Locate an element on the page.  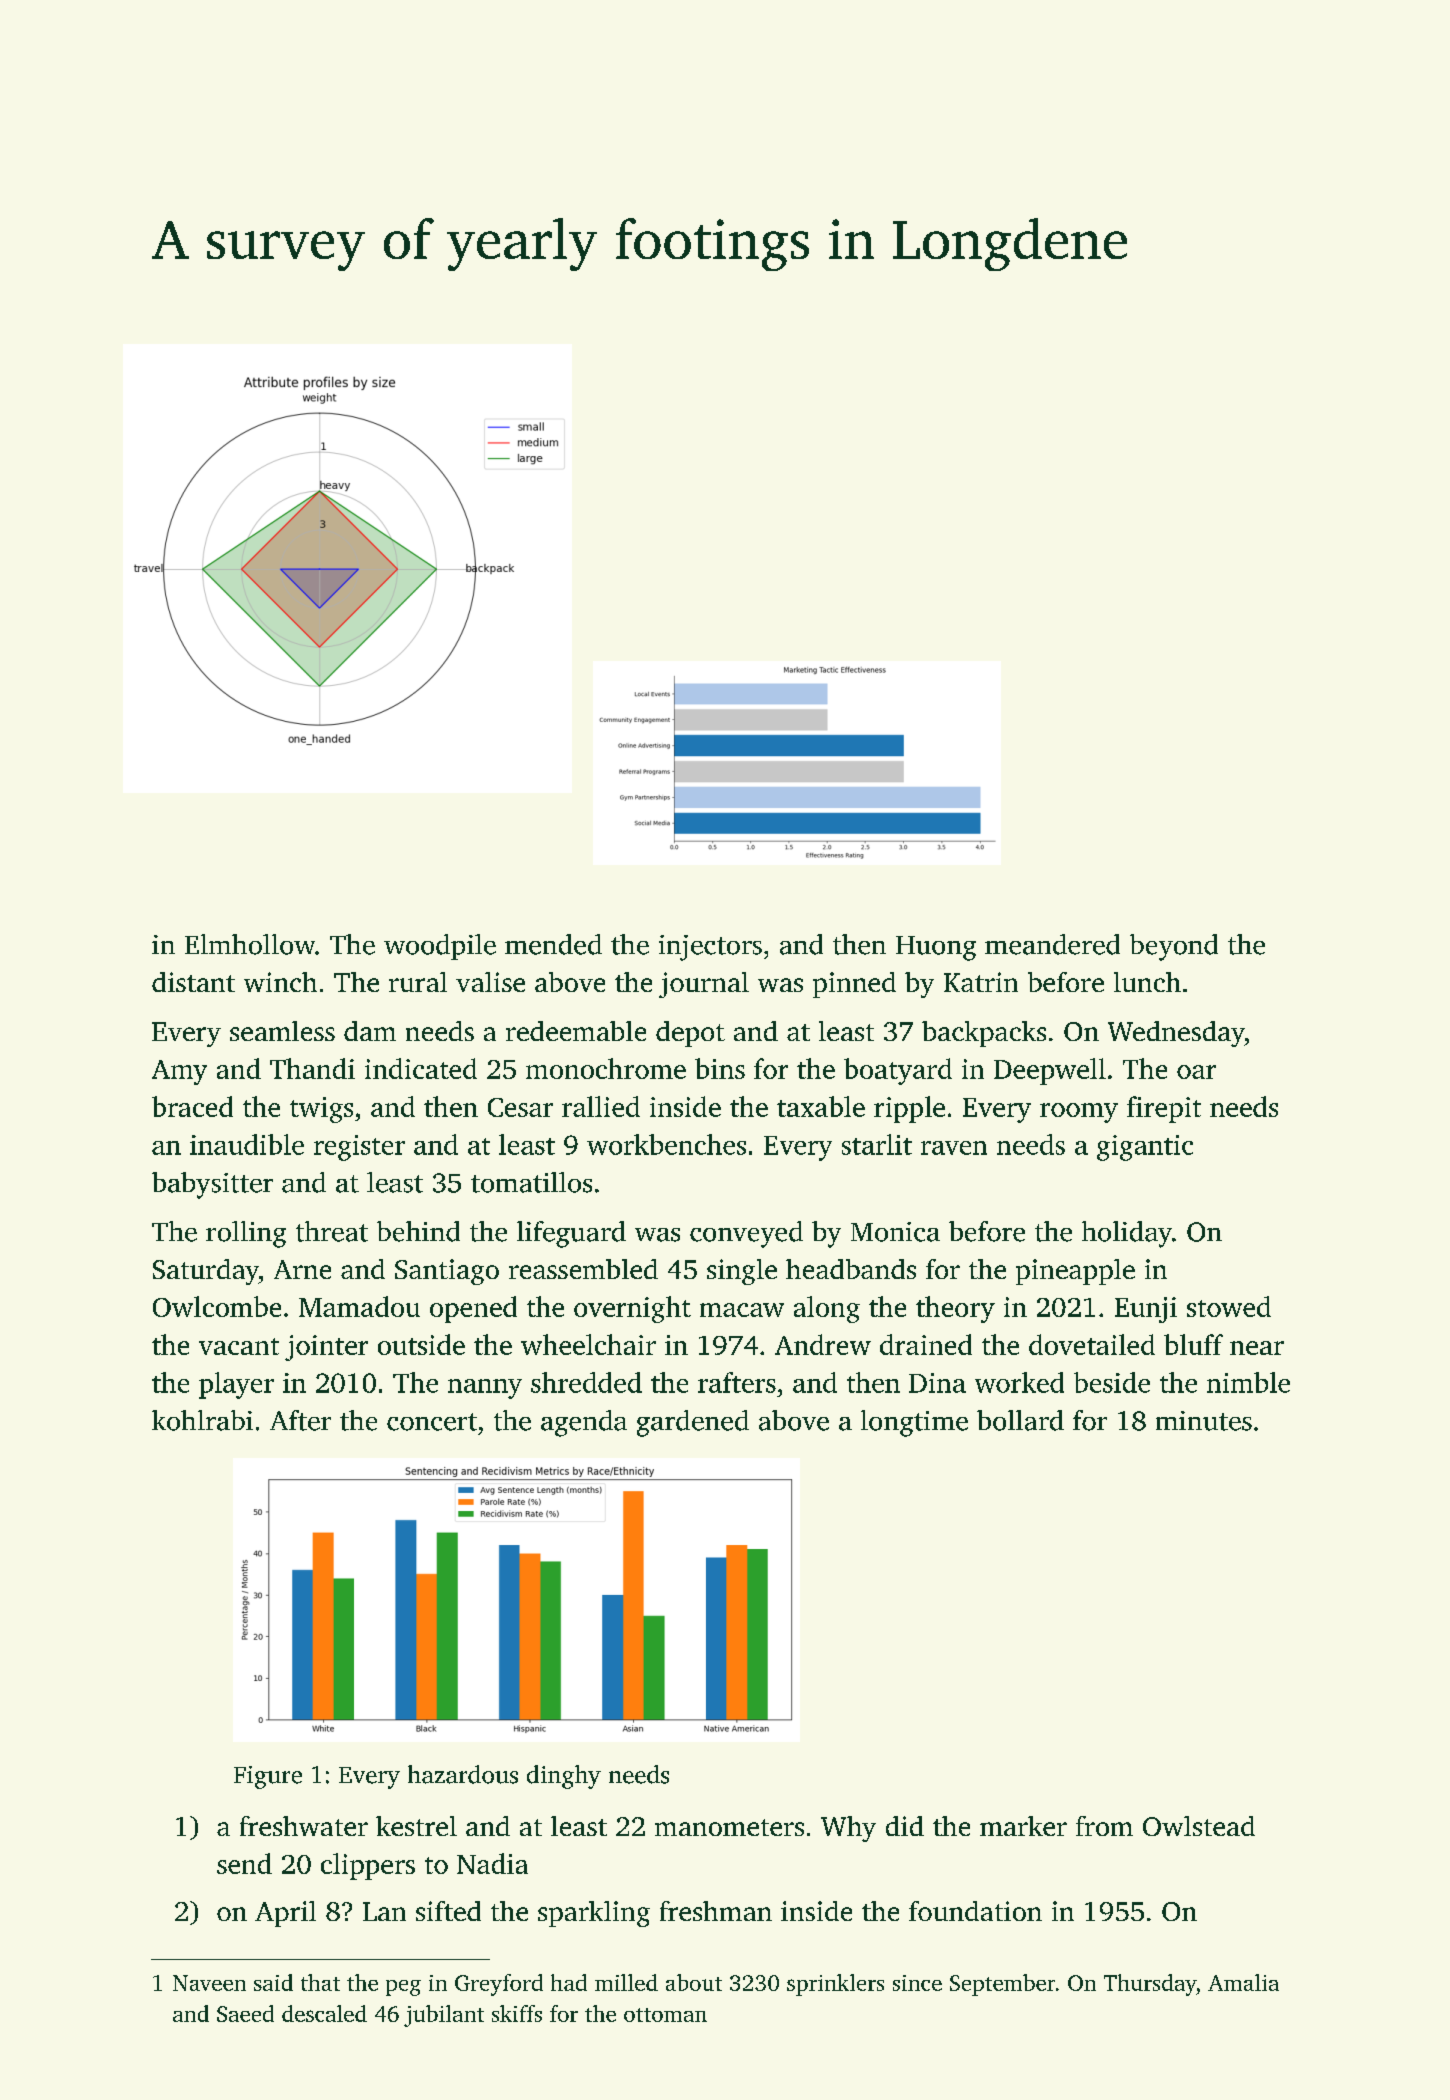
hazardous is located at coordinates (463, 1774).
